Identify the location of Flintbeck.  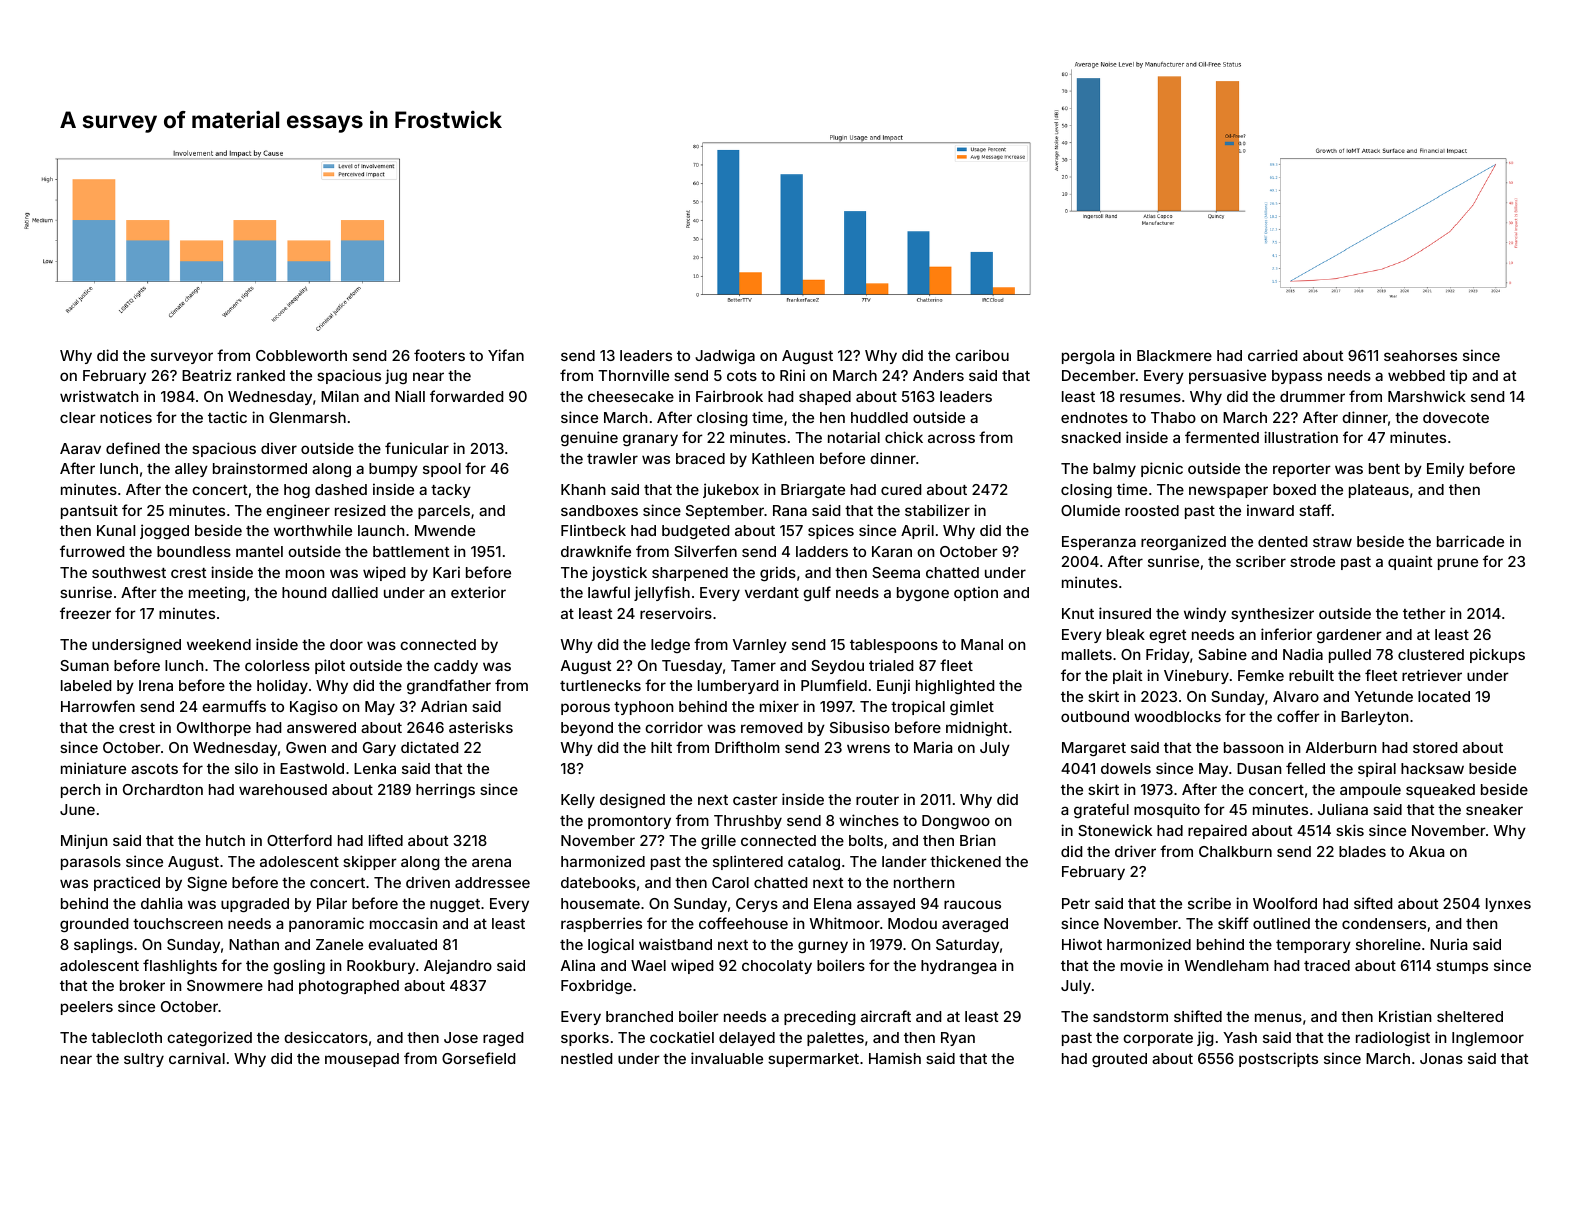
(593, 530).
